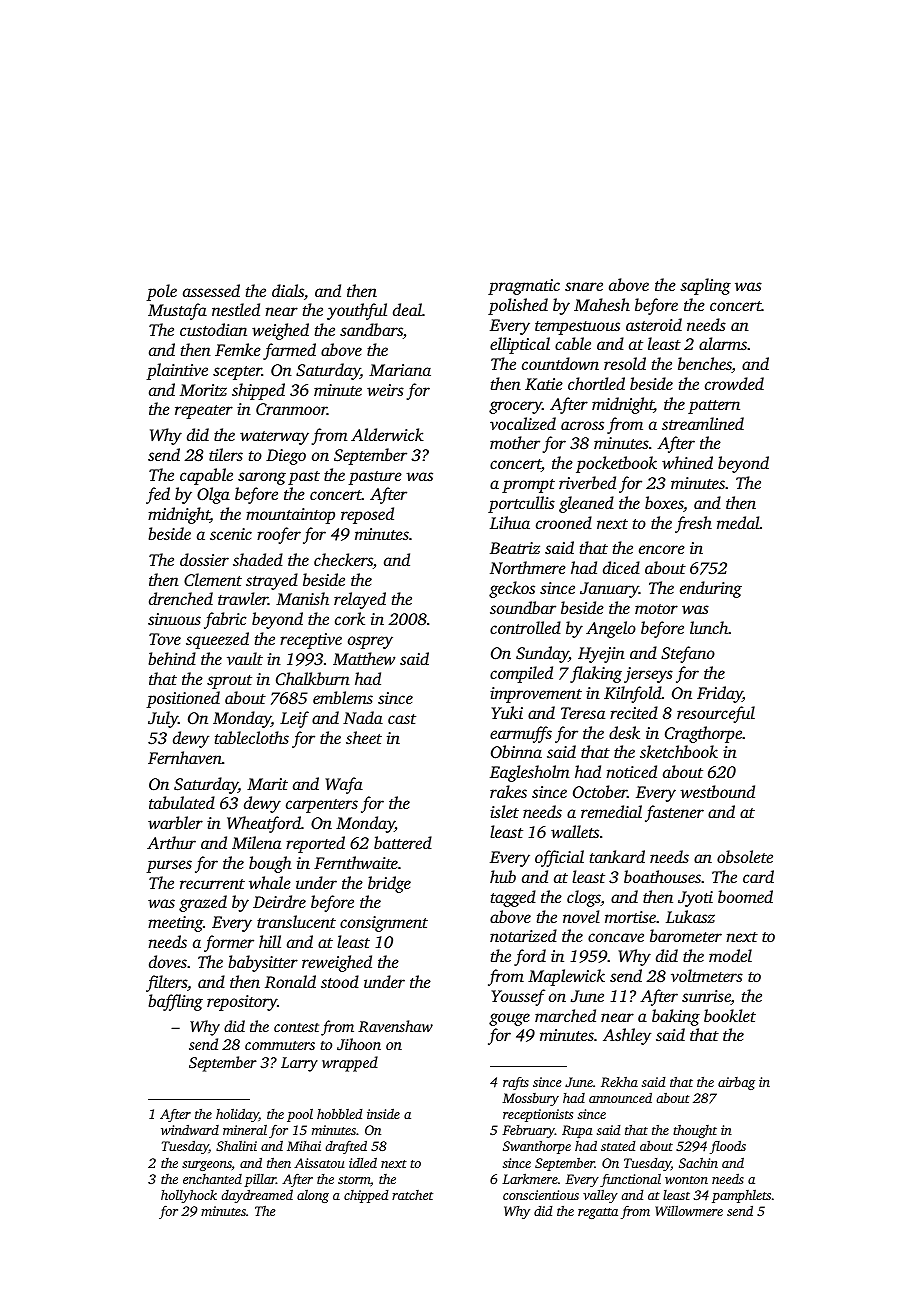 This screenshot has width=924, height=1311. Describe the element at coordinates (290, 516) in the screenshot. I see `mountaintop` at that location.
